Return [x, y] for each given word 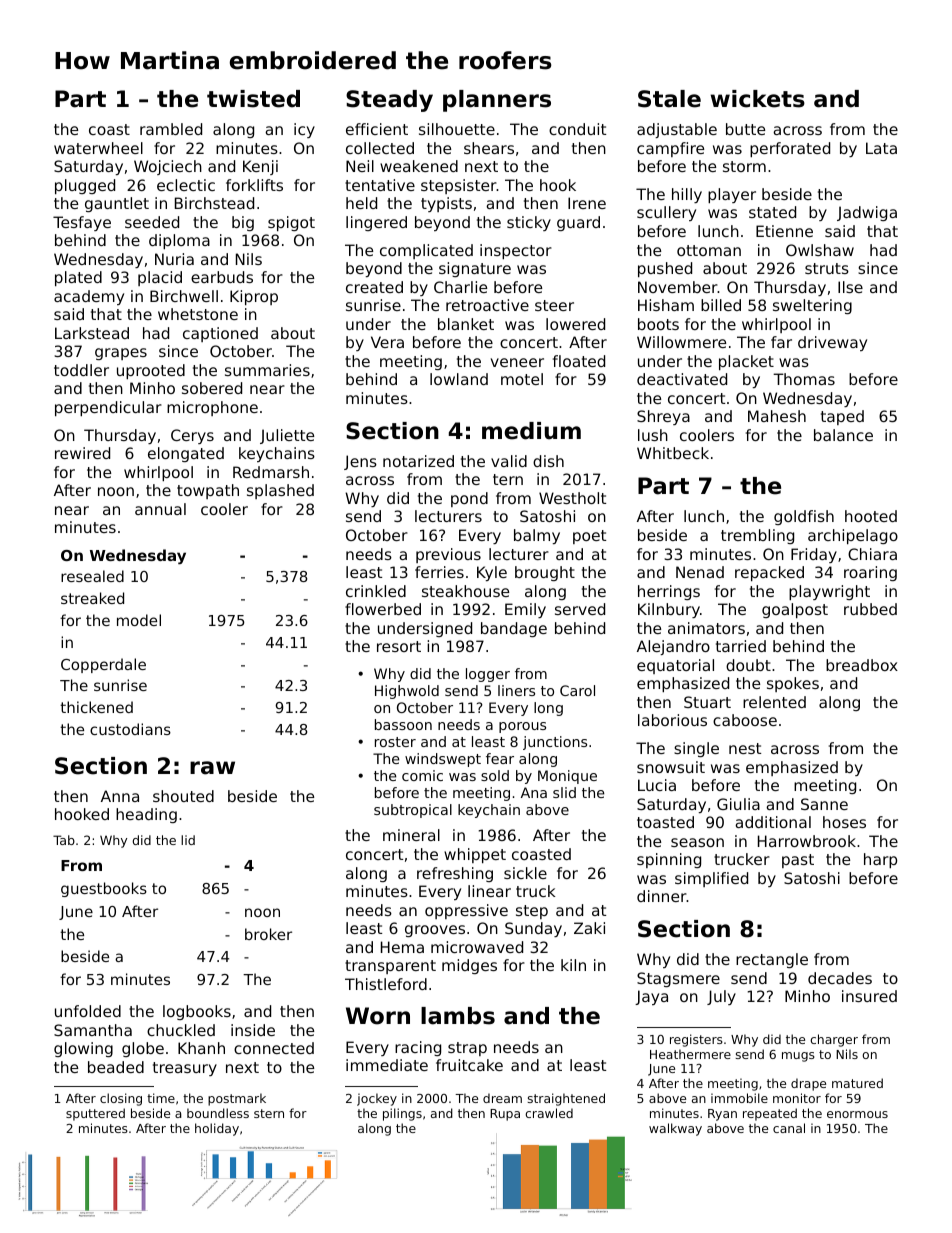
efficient [377, 129]
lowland [459, 379]
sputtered [95, 1114]
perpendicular [108, 408]
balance [843, 435]
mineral [411, 835]
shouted [183, 796]
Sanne [824, 804]
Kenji [260, 167]
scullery [666, 213]
